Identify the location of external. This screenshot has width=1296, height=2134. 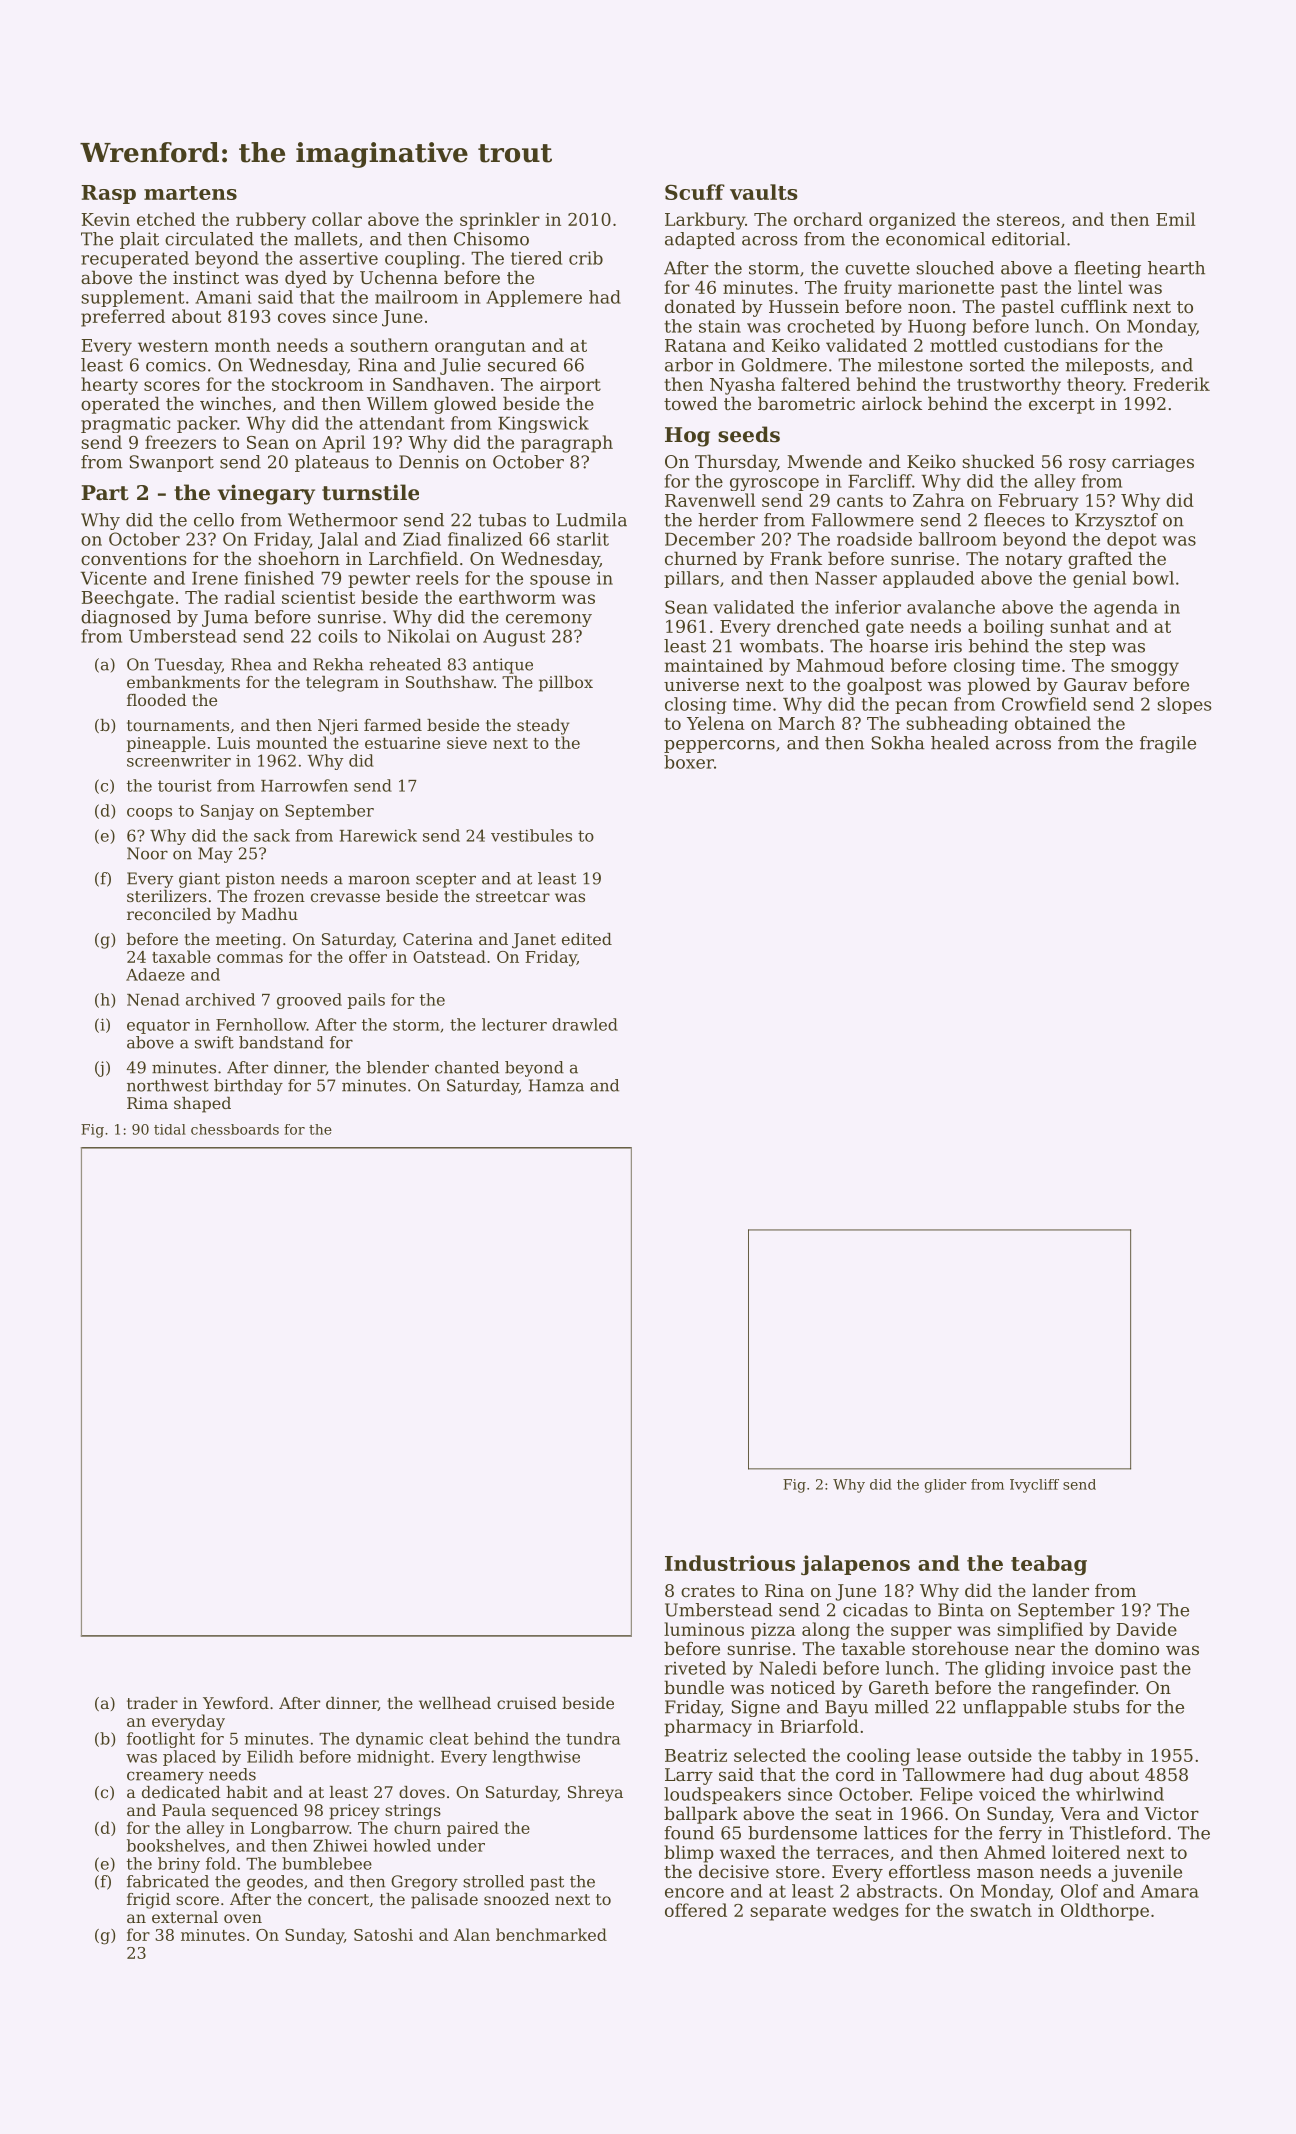
(185, 1917).
